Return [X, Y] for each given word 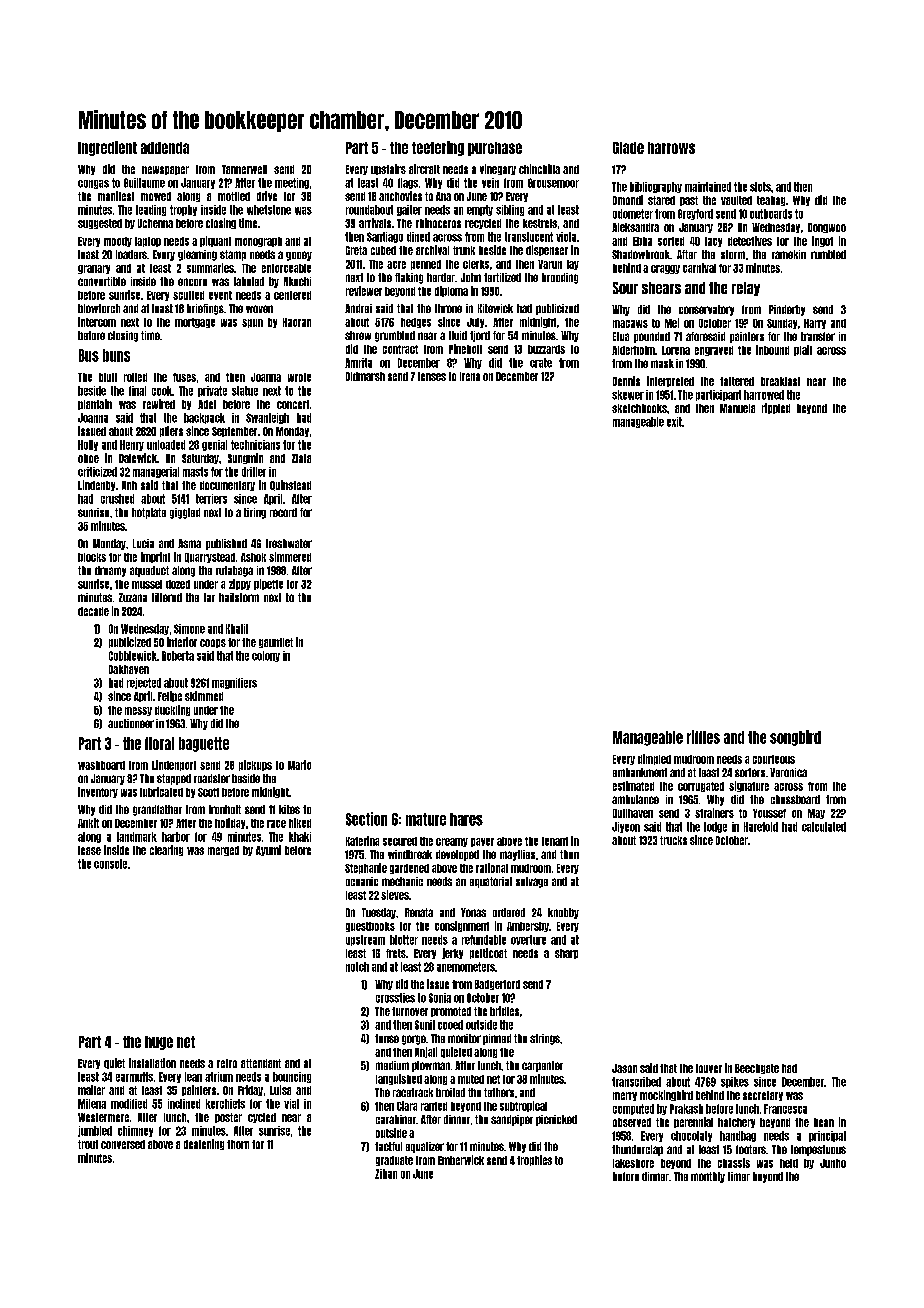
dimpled [654, 759]
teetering [438, 148]
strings [545, 1039]
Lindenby [96, 485]
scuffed [188, 295]
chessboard [795, 799]
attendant [261, 1063]
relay [746, 289]
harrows [671, 148]
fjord [480, 336]
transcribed [636, 1082]
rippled [776, 408]
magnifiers [234, 683]
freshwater [289, 543]
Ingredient [107, 148]
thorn [238, 1144]
